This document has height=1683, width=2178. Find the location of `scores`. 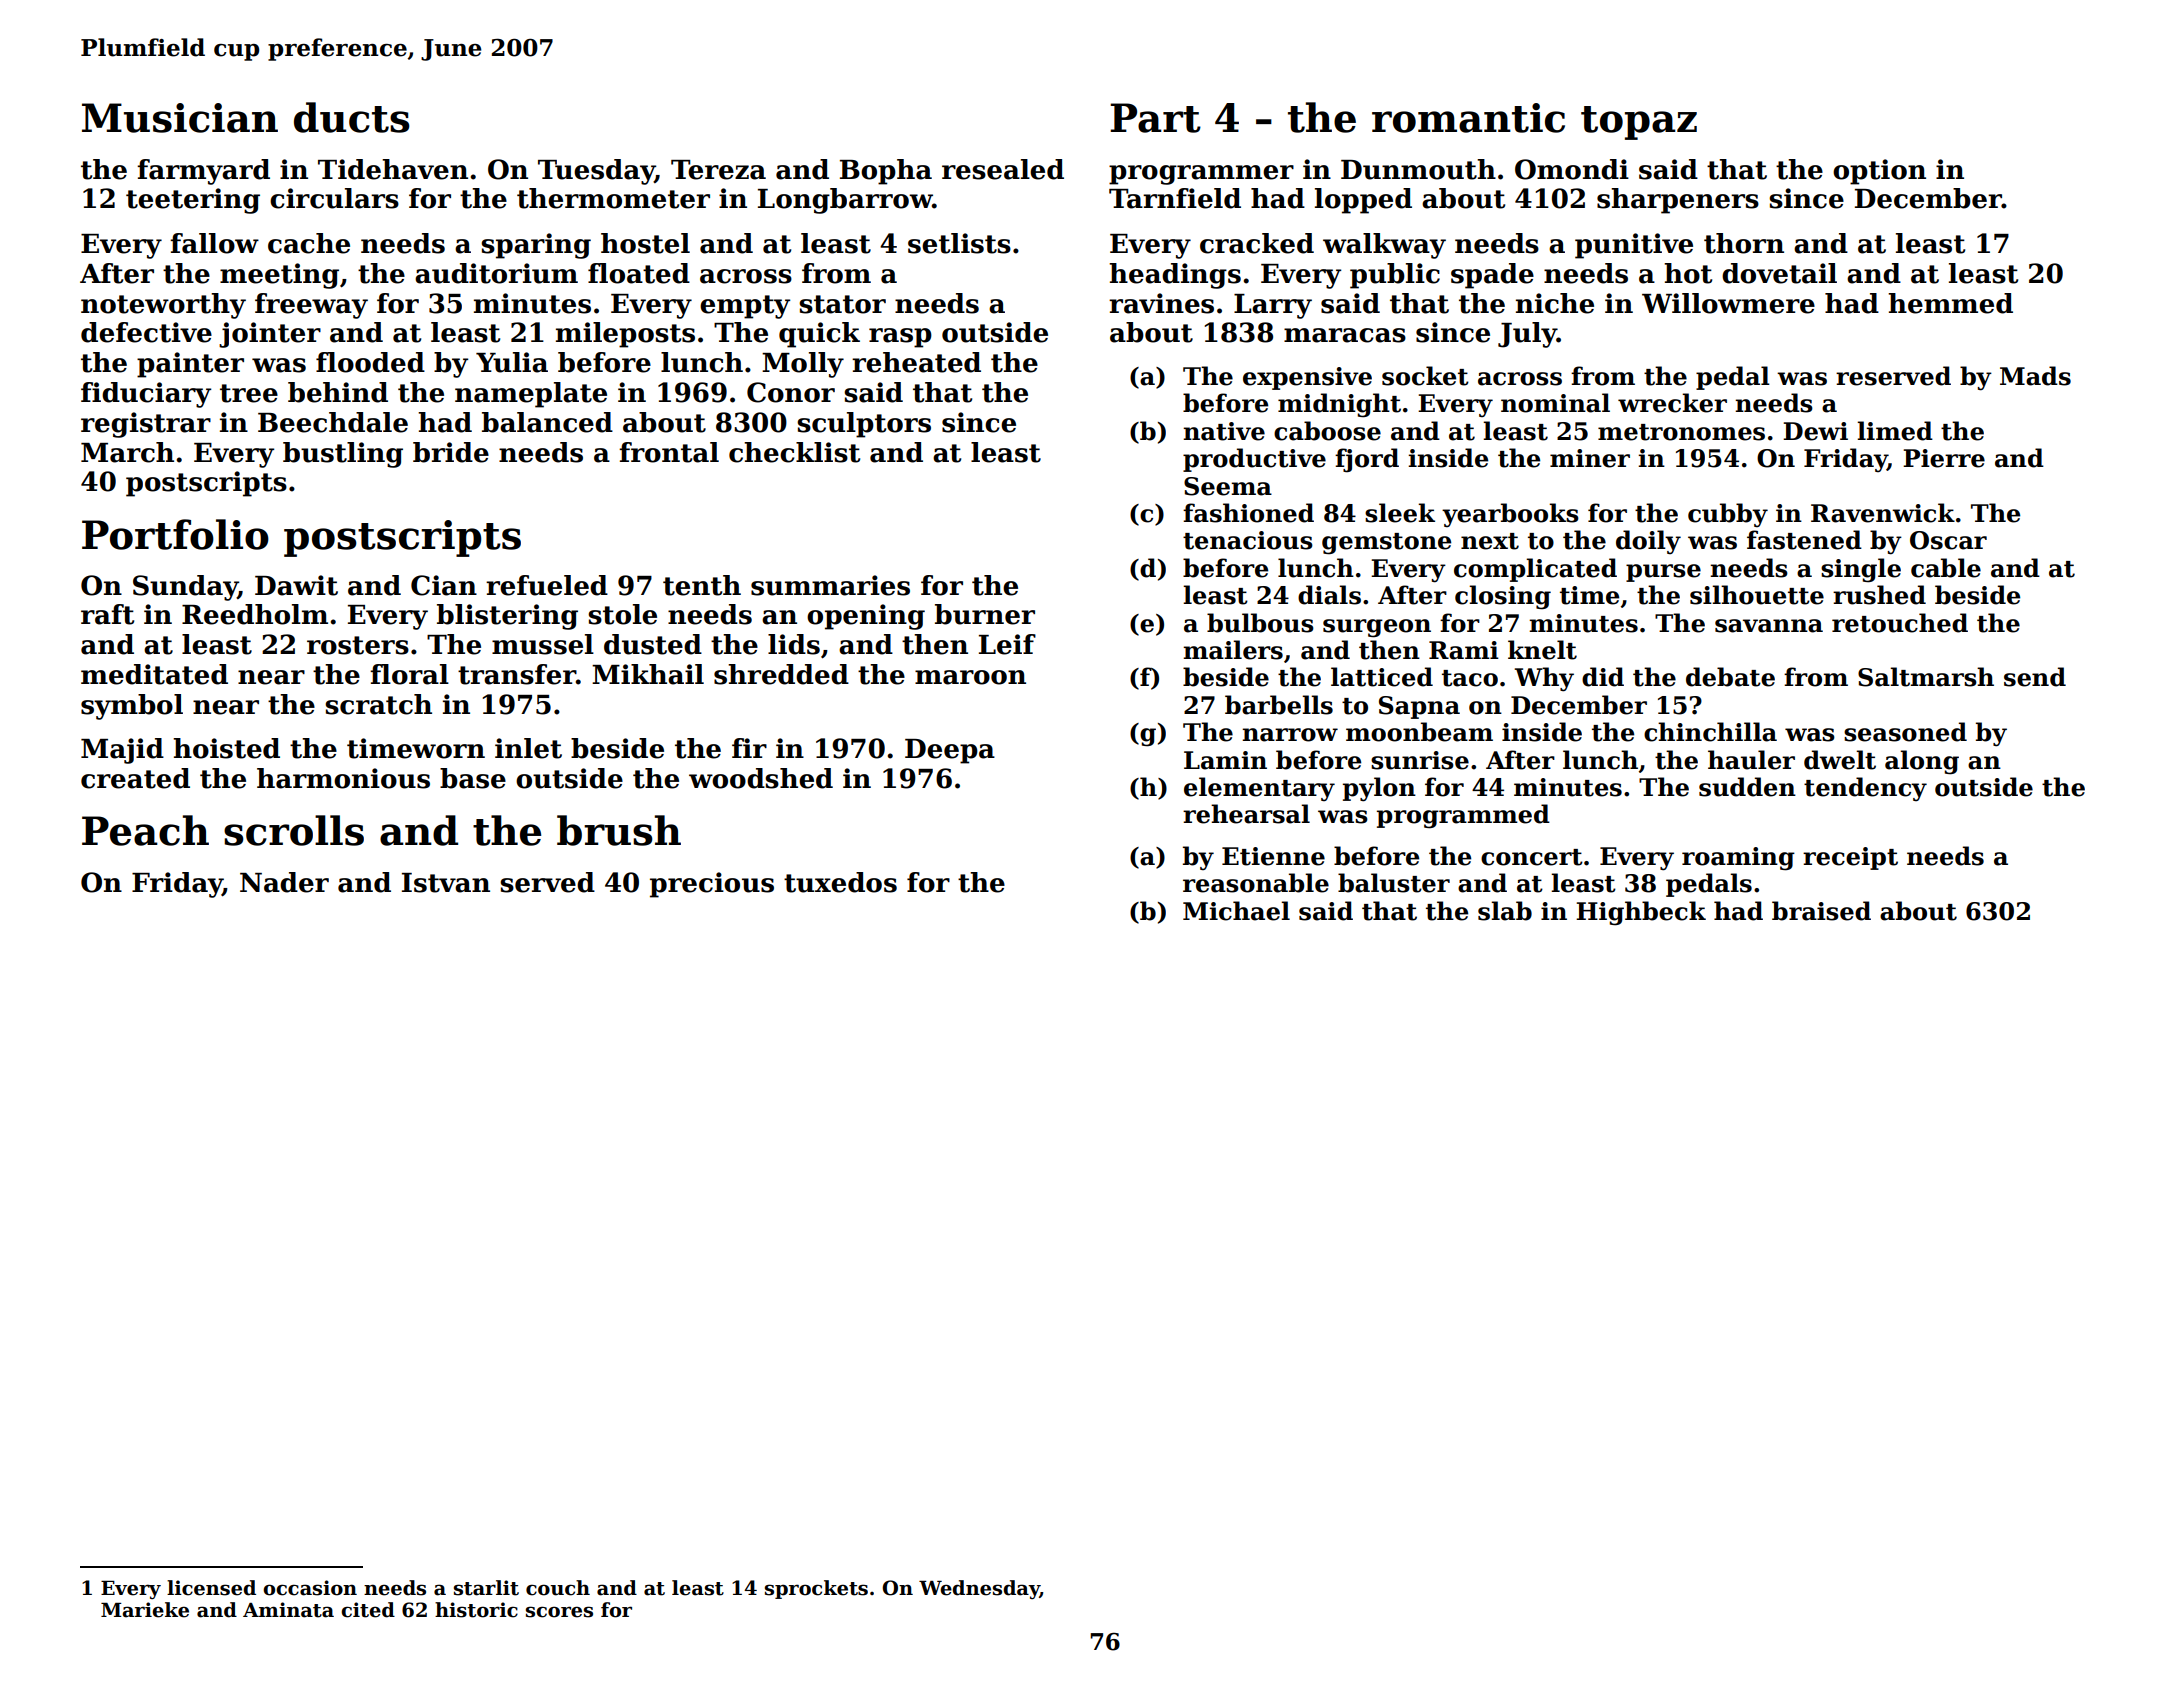

scores is located at coordinates (559, 1612).
